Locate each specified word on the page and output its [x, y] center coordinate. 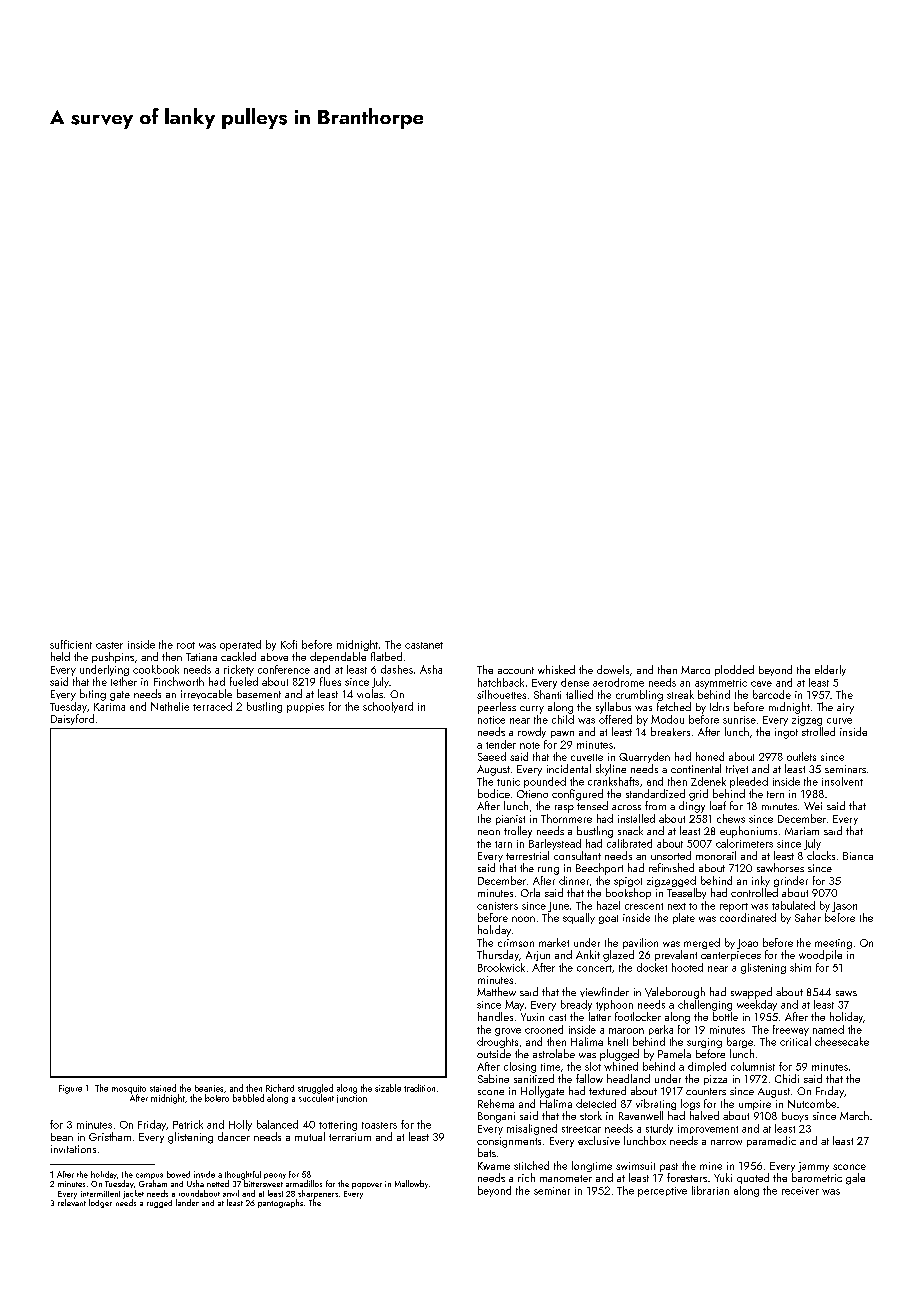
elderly [830, 670]
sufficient [71, 644]
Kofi [289, 644]
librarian [710, 1190]
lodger [100, 1203]
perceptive [662, 1192]
